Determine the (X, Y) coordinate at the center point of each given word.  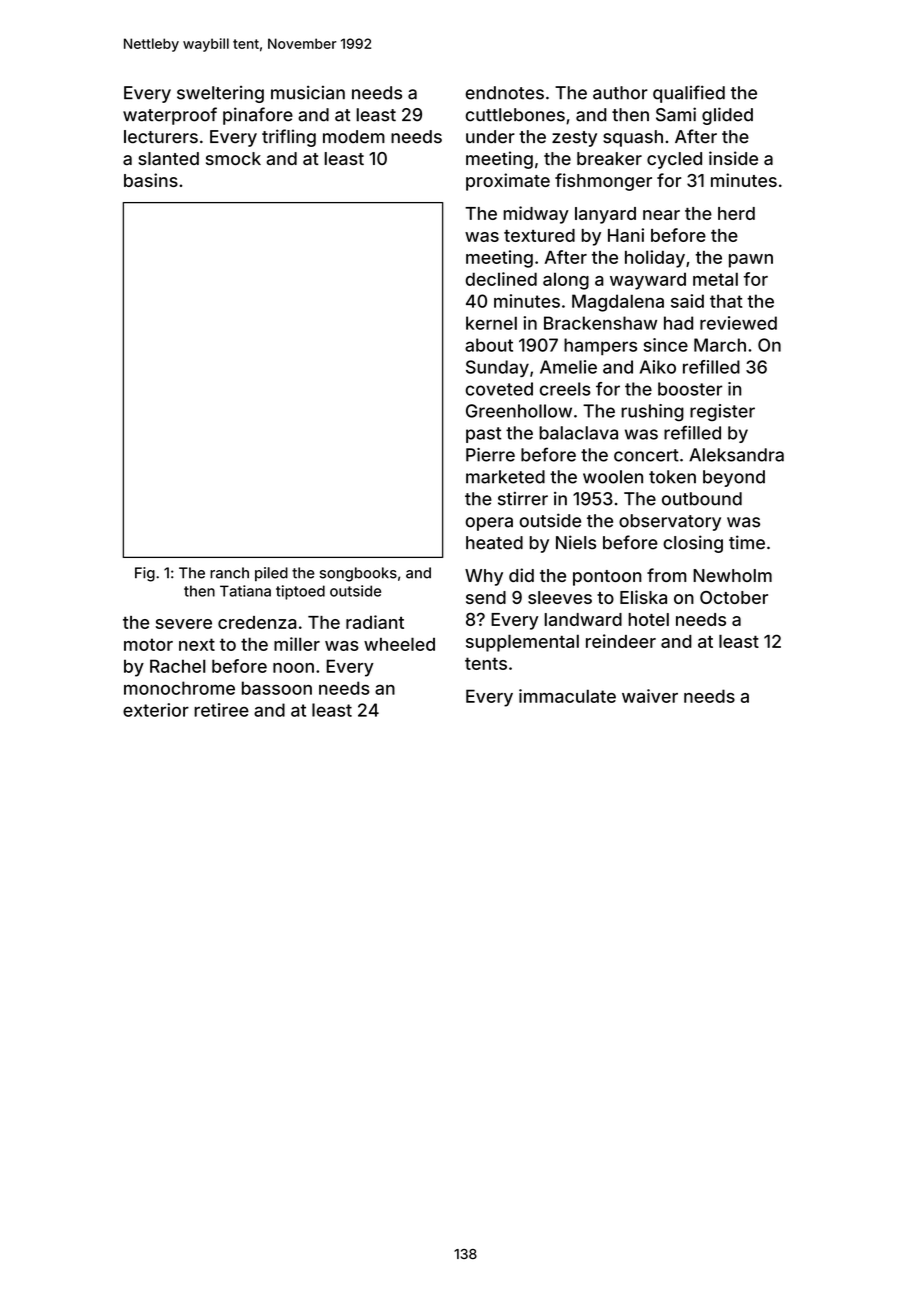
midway (536, 215)
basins (151, 180)
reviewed (738, 323)
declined (501, 279)
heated (494, 543)
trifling (289, 138)
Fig (145, 574)
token (672, 477)
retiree (221, 710)
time (747, 542)
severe (184, 624)
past (483, 435)
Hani (626, 235)
